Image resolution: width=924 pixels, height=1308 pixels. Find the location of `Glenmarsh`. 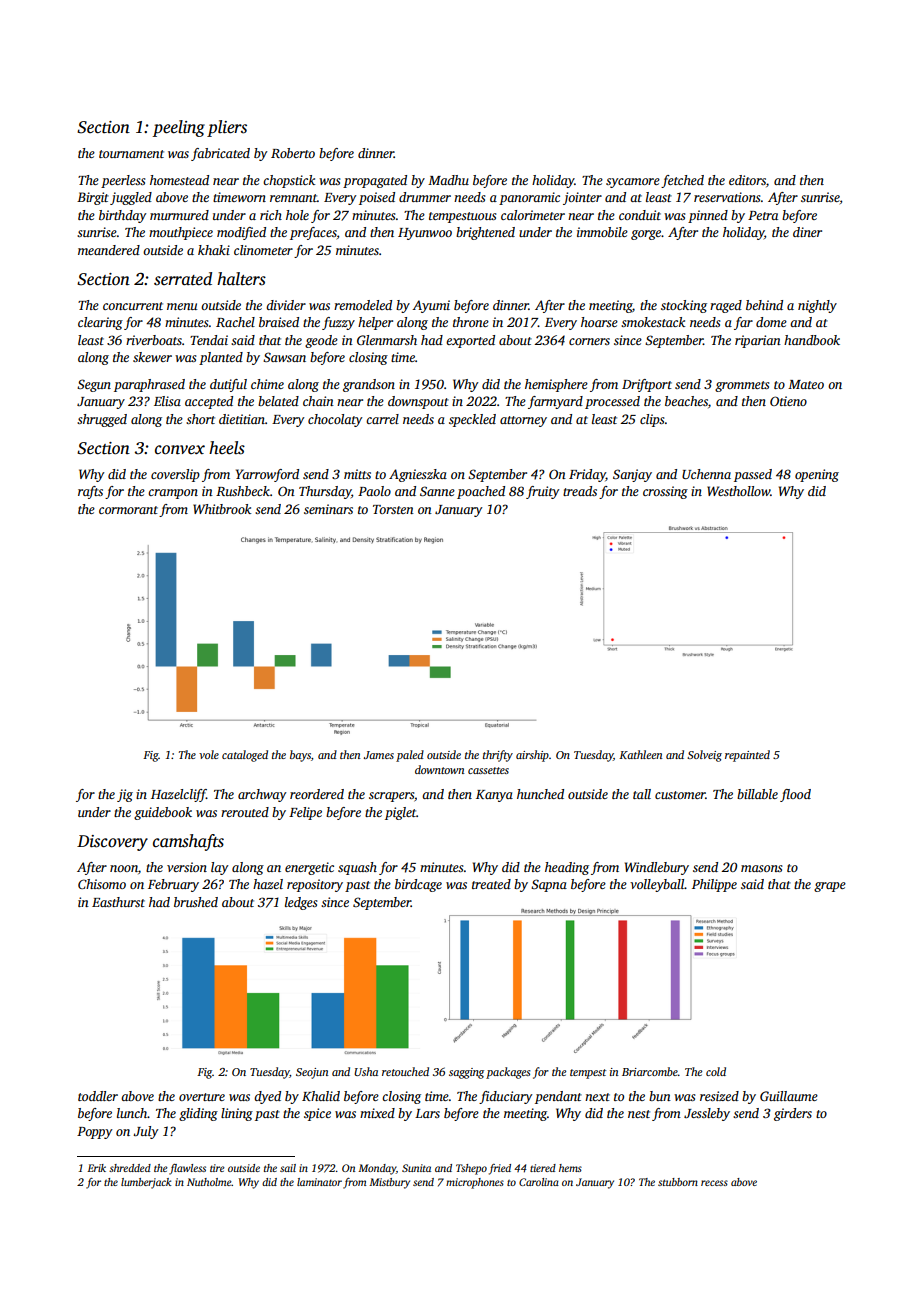

Glenmarsh is located at coordinates (387, 340).
